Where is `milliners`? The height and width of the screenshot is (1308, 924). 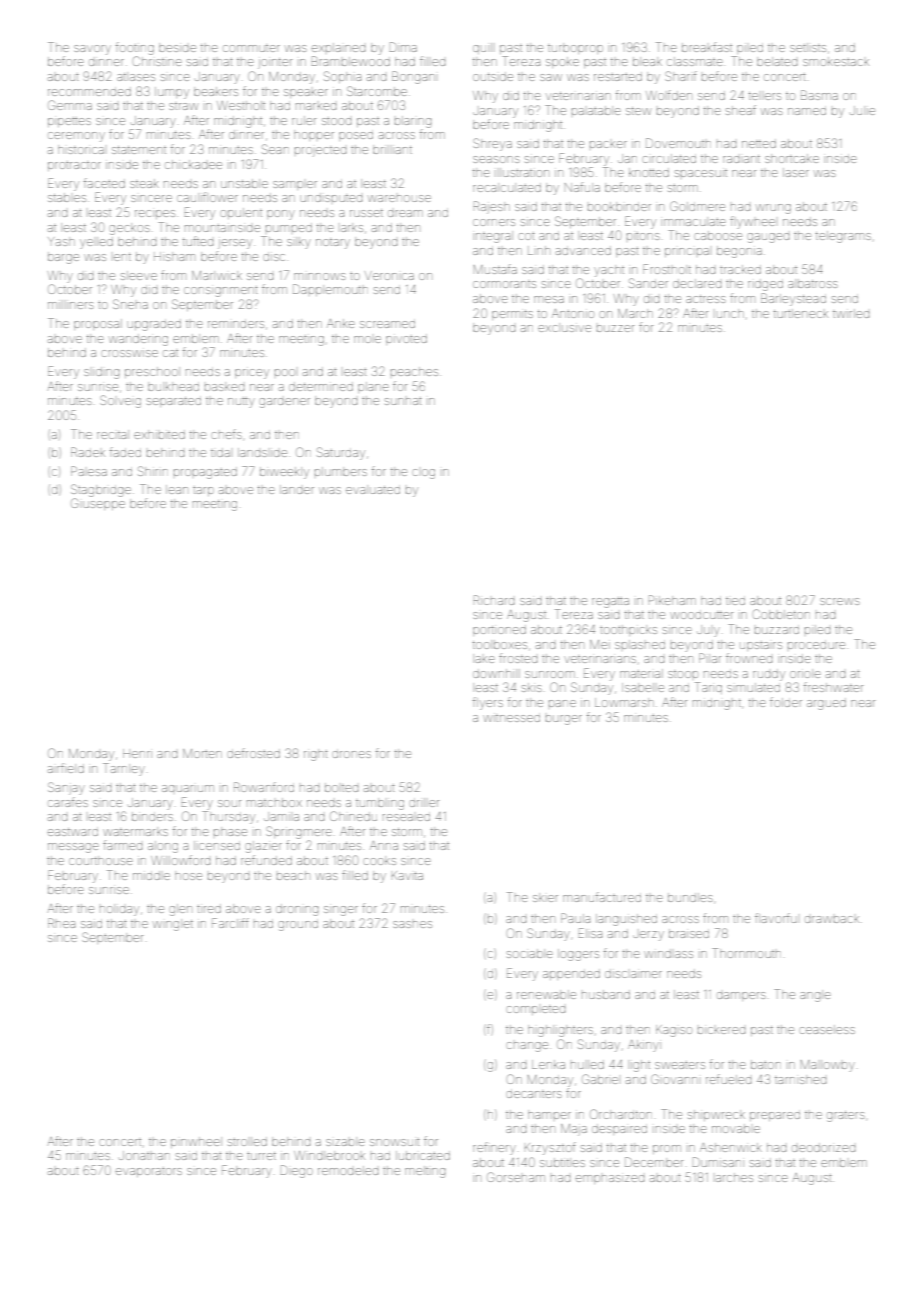
milliners is located at coordinates (71, 305).
